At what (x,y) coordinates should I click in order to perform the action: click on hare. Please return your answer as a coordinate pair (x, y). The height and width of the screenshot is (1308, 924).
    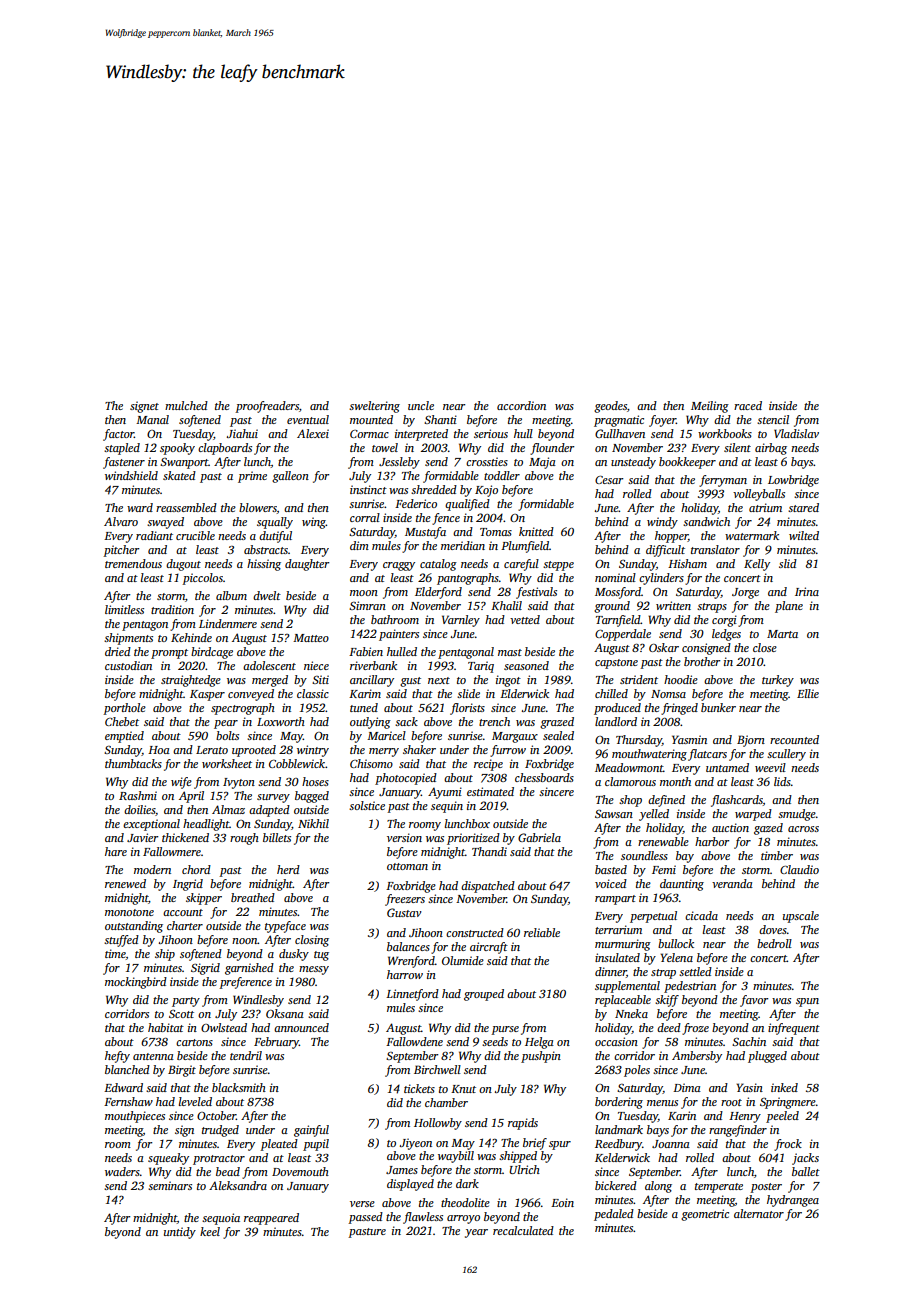
    Looking at the image, I should click on (116, 851).
